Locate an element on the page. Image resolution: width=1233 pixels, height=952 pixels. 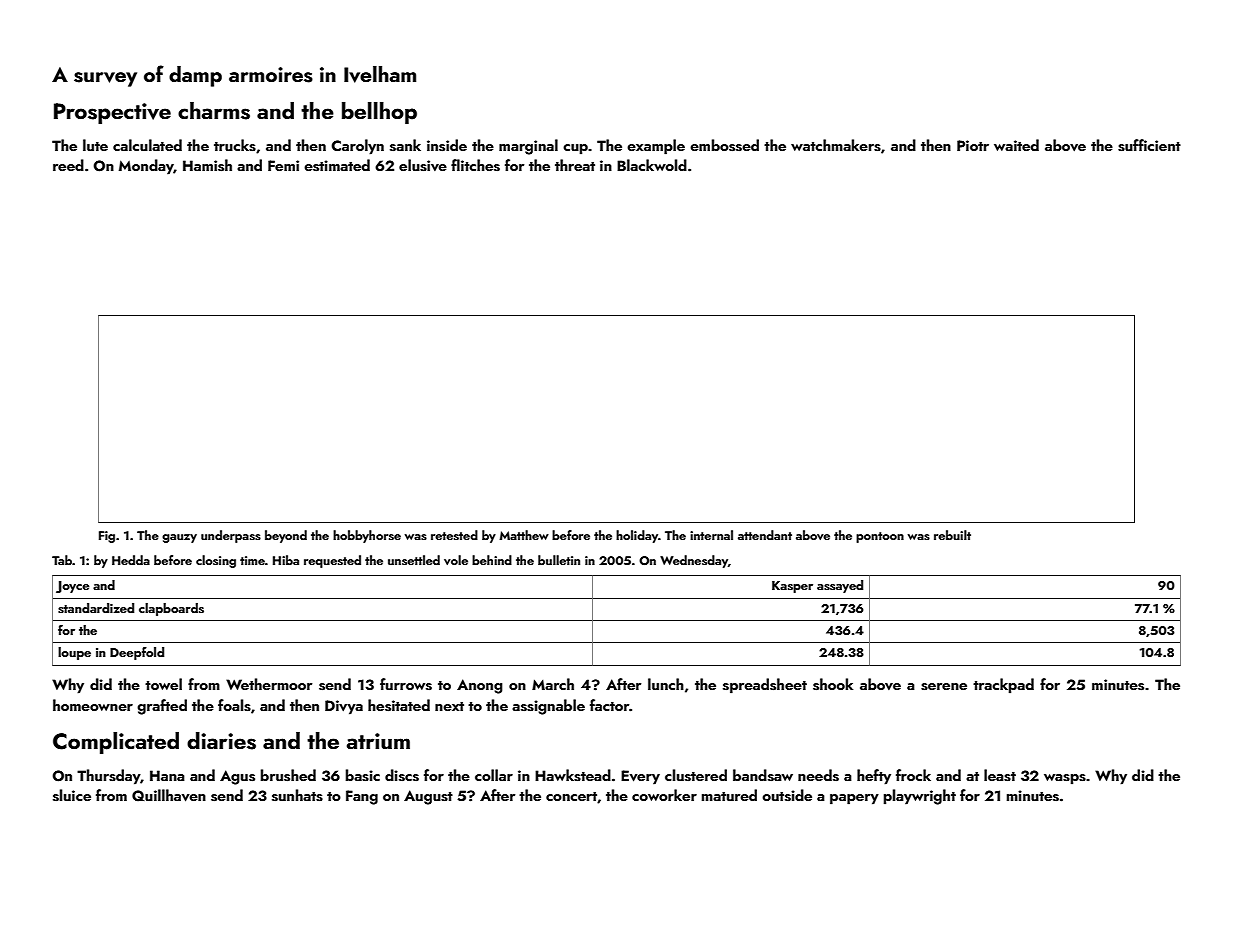
bellhop is located at coordinates (379, 113).
